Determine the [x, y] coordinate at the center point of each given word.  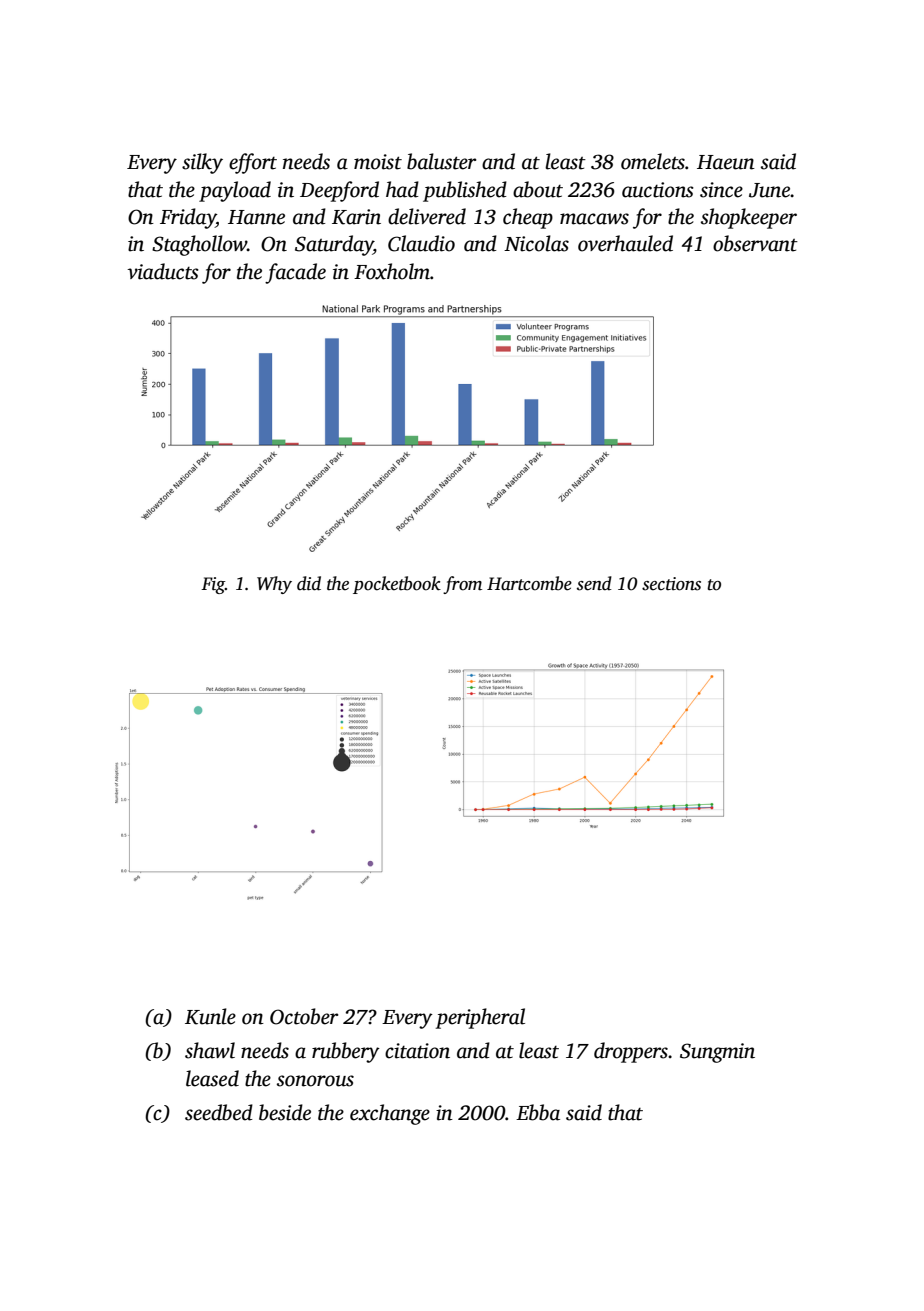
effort [253, 163]
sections [671, 584]
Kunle [210, 1016]
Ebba [538, 1112]
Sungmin [717, 1053]
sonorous [315, 1081]
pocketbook [397, 585]
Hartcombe [529, 583]
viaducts [163, 271]
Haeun [726, 162]
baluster [441, 161]
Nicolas [536, 243]
